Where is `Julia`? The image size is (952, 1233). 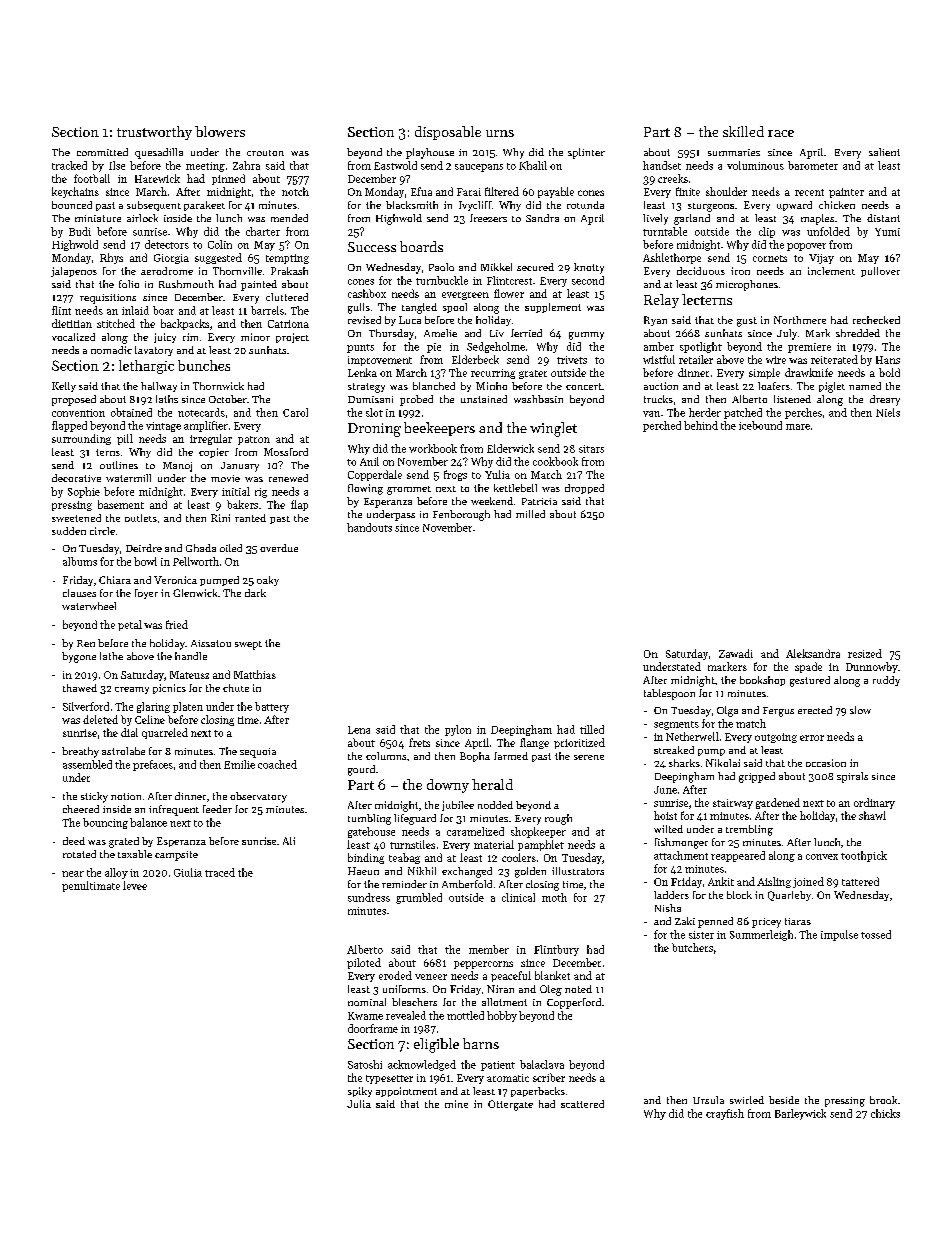
Julia is located at coordinates (359, 1104).
